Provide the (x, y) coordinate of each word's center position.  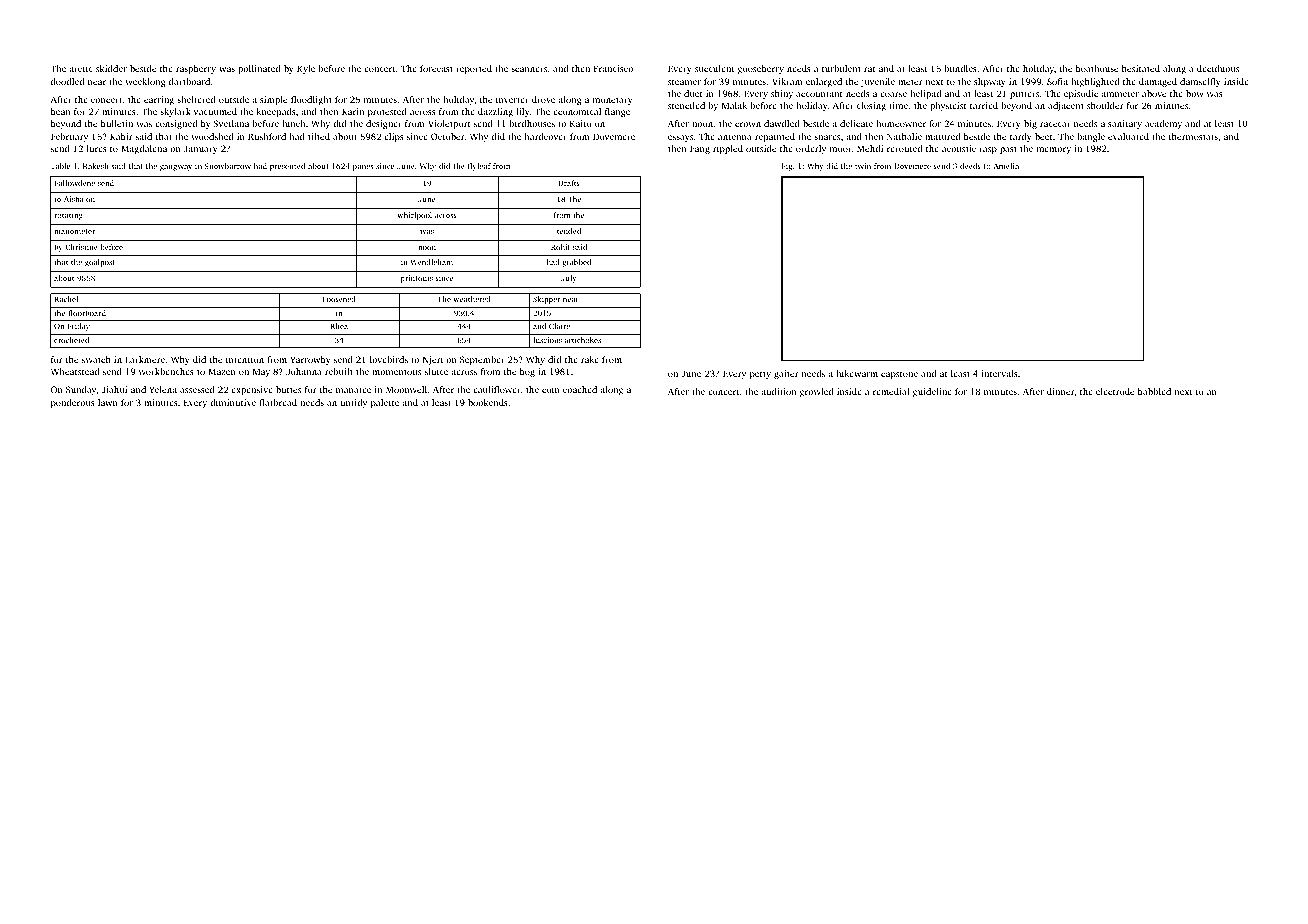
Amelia (1006, 166)
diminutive (233, 402)
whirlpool (414, 216)
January (201, 149)
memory (1054, 150)
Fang (700, 149)
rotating (68, 216)
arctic (81, 68)
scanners (529, 69)
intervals (999, 373)
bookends (488, 402)
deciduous (1218, 68)
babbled (1154, 391)
